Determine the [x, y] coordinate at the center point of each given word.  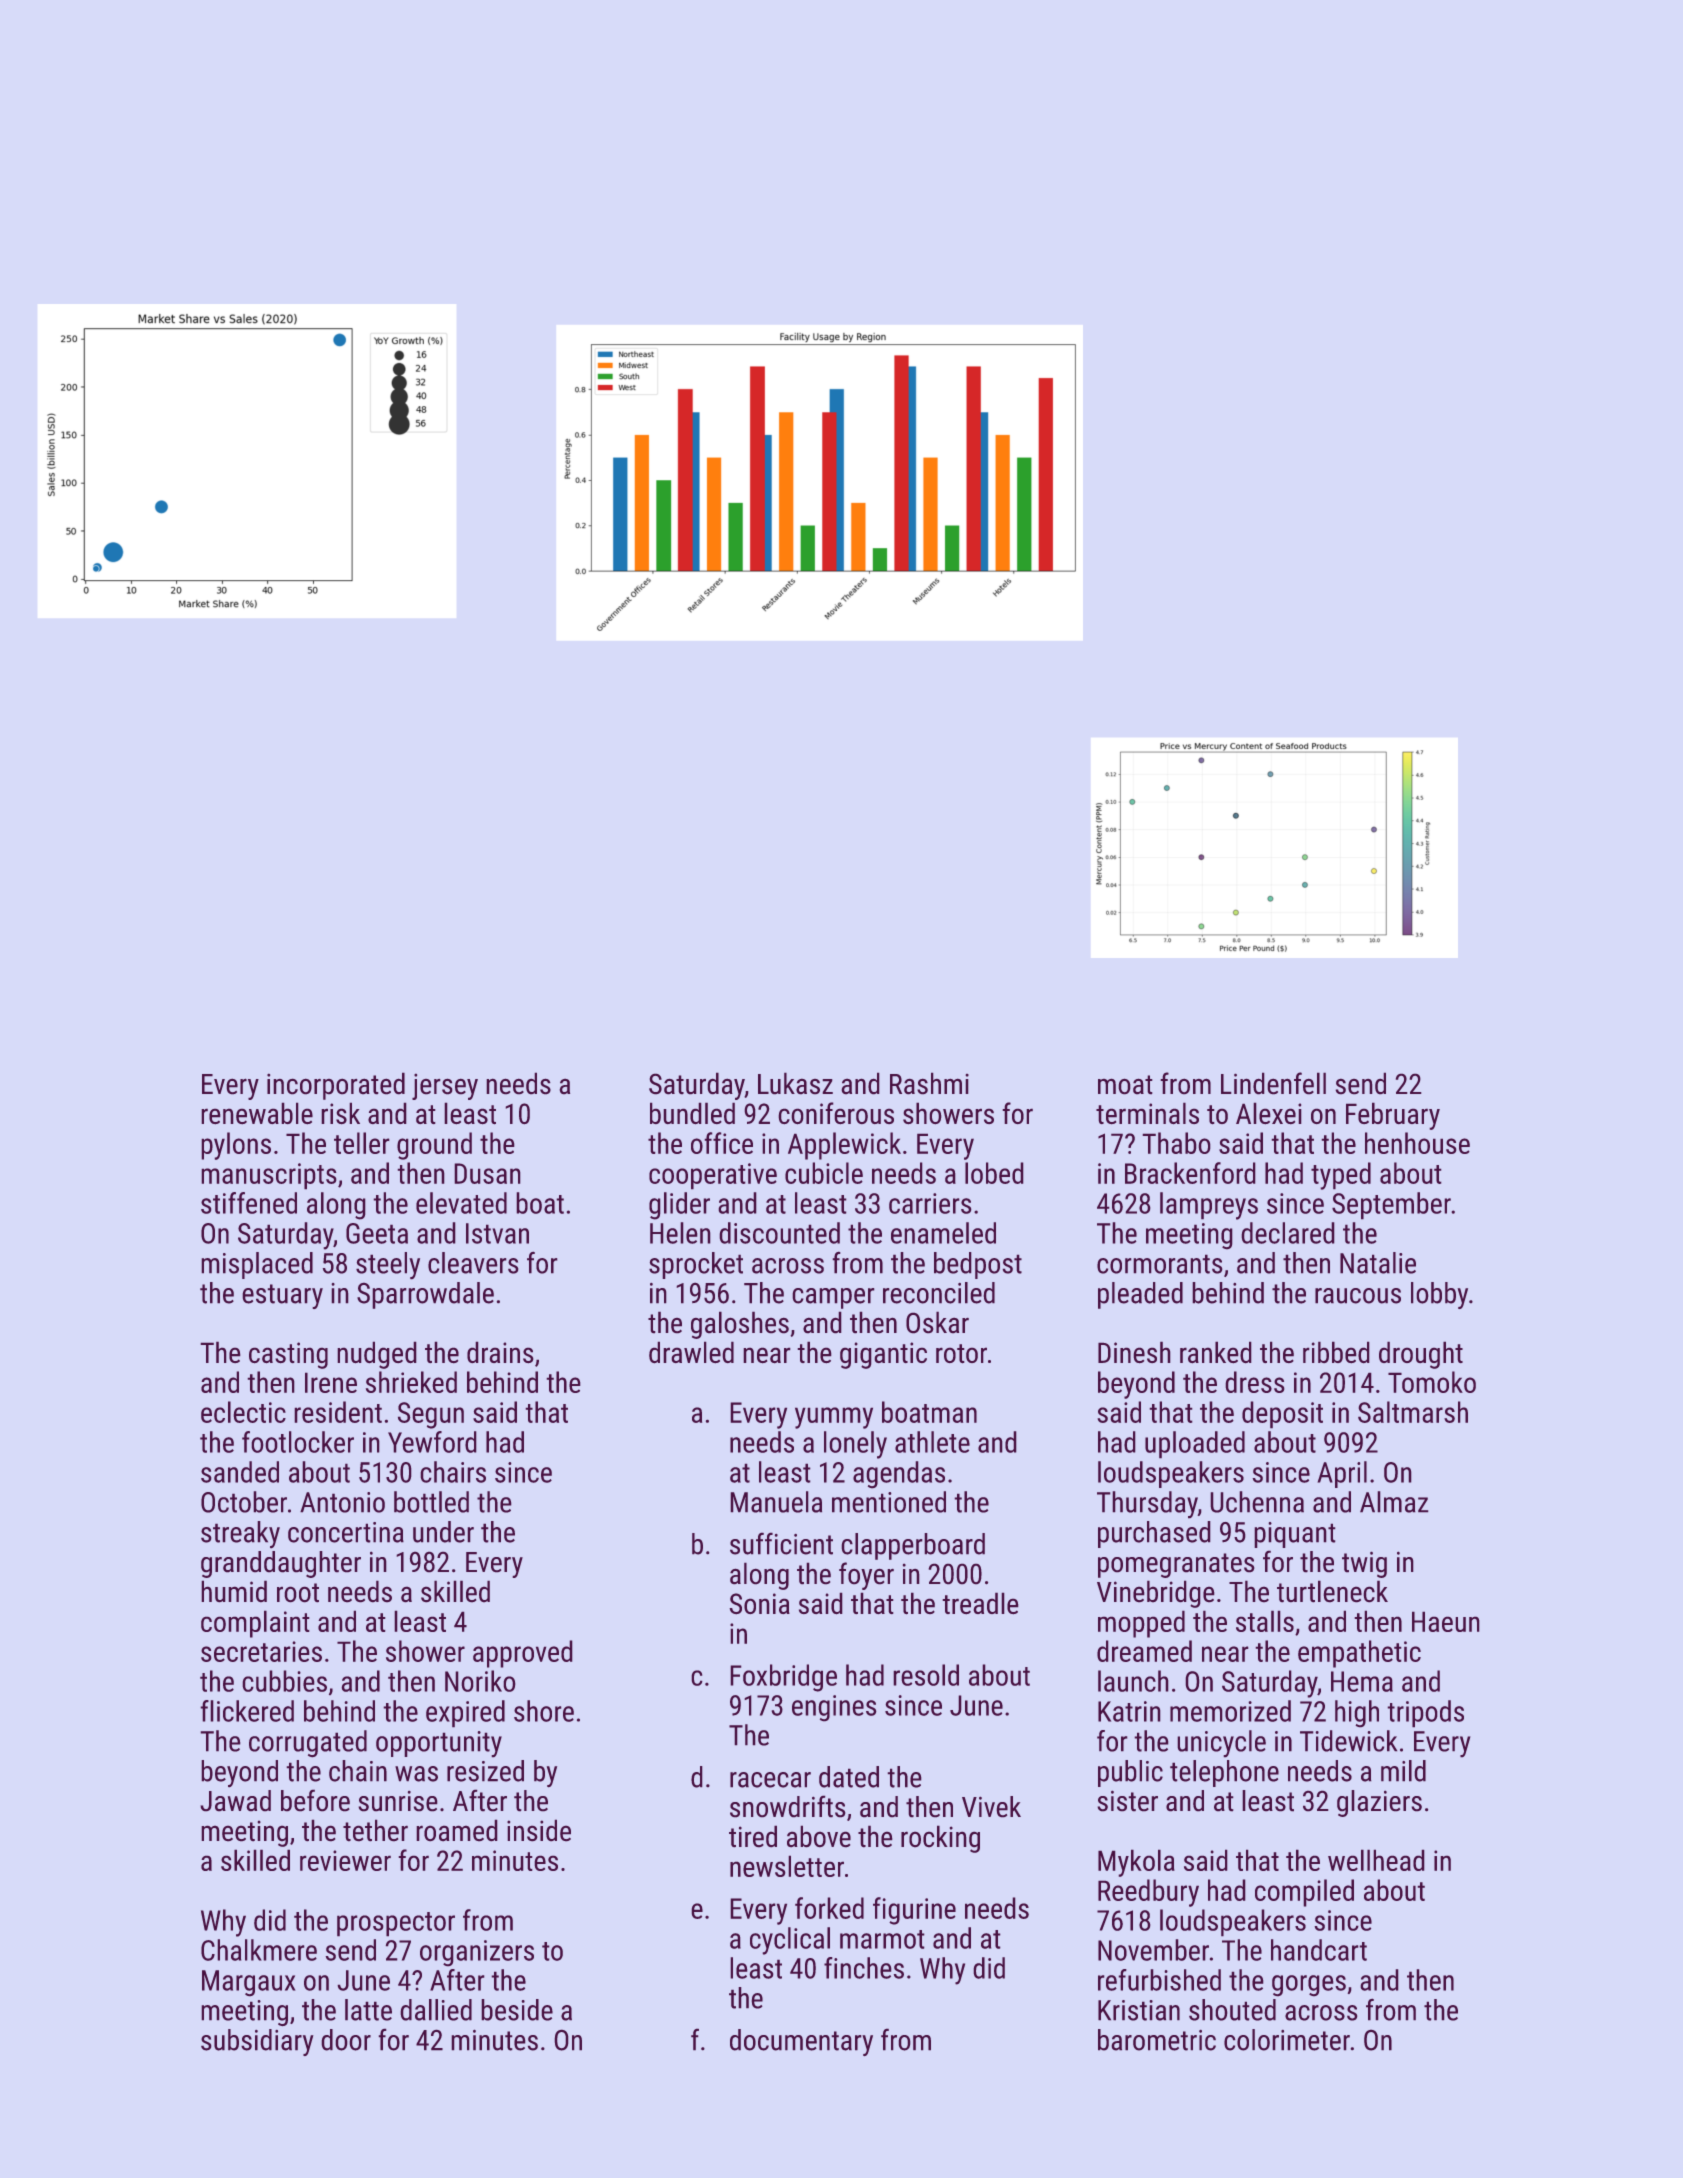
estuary [283, 1296]
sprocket [696, 1265]
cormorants [1159, 1264]
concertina [346, 1532]
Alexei [1268, 1113]
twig [1364, 1565]
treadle [980, 1603]
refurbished [1159, 1980]
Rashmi [929, 1083]
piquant [1295, 1535]
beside [517, 2010]
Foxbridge [784, 1678]
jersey [445, 1087]
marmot [882, 1939]
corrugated [308, 1743]
